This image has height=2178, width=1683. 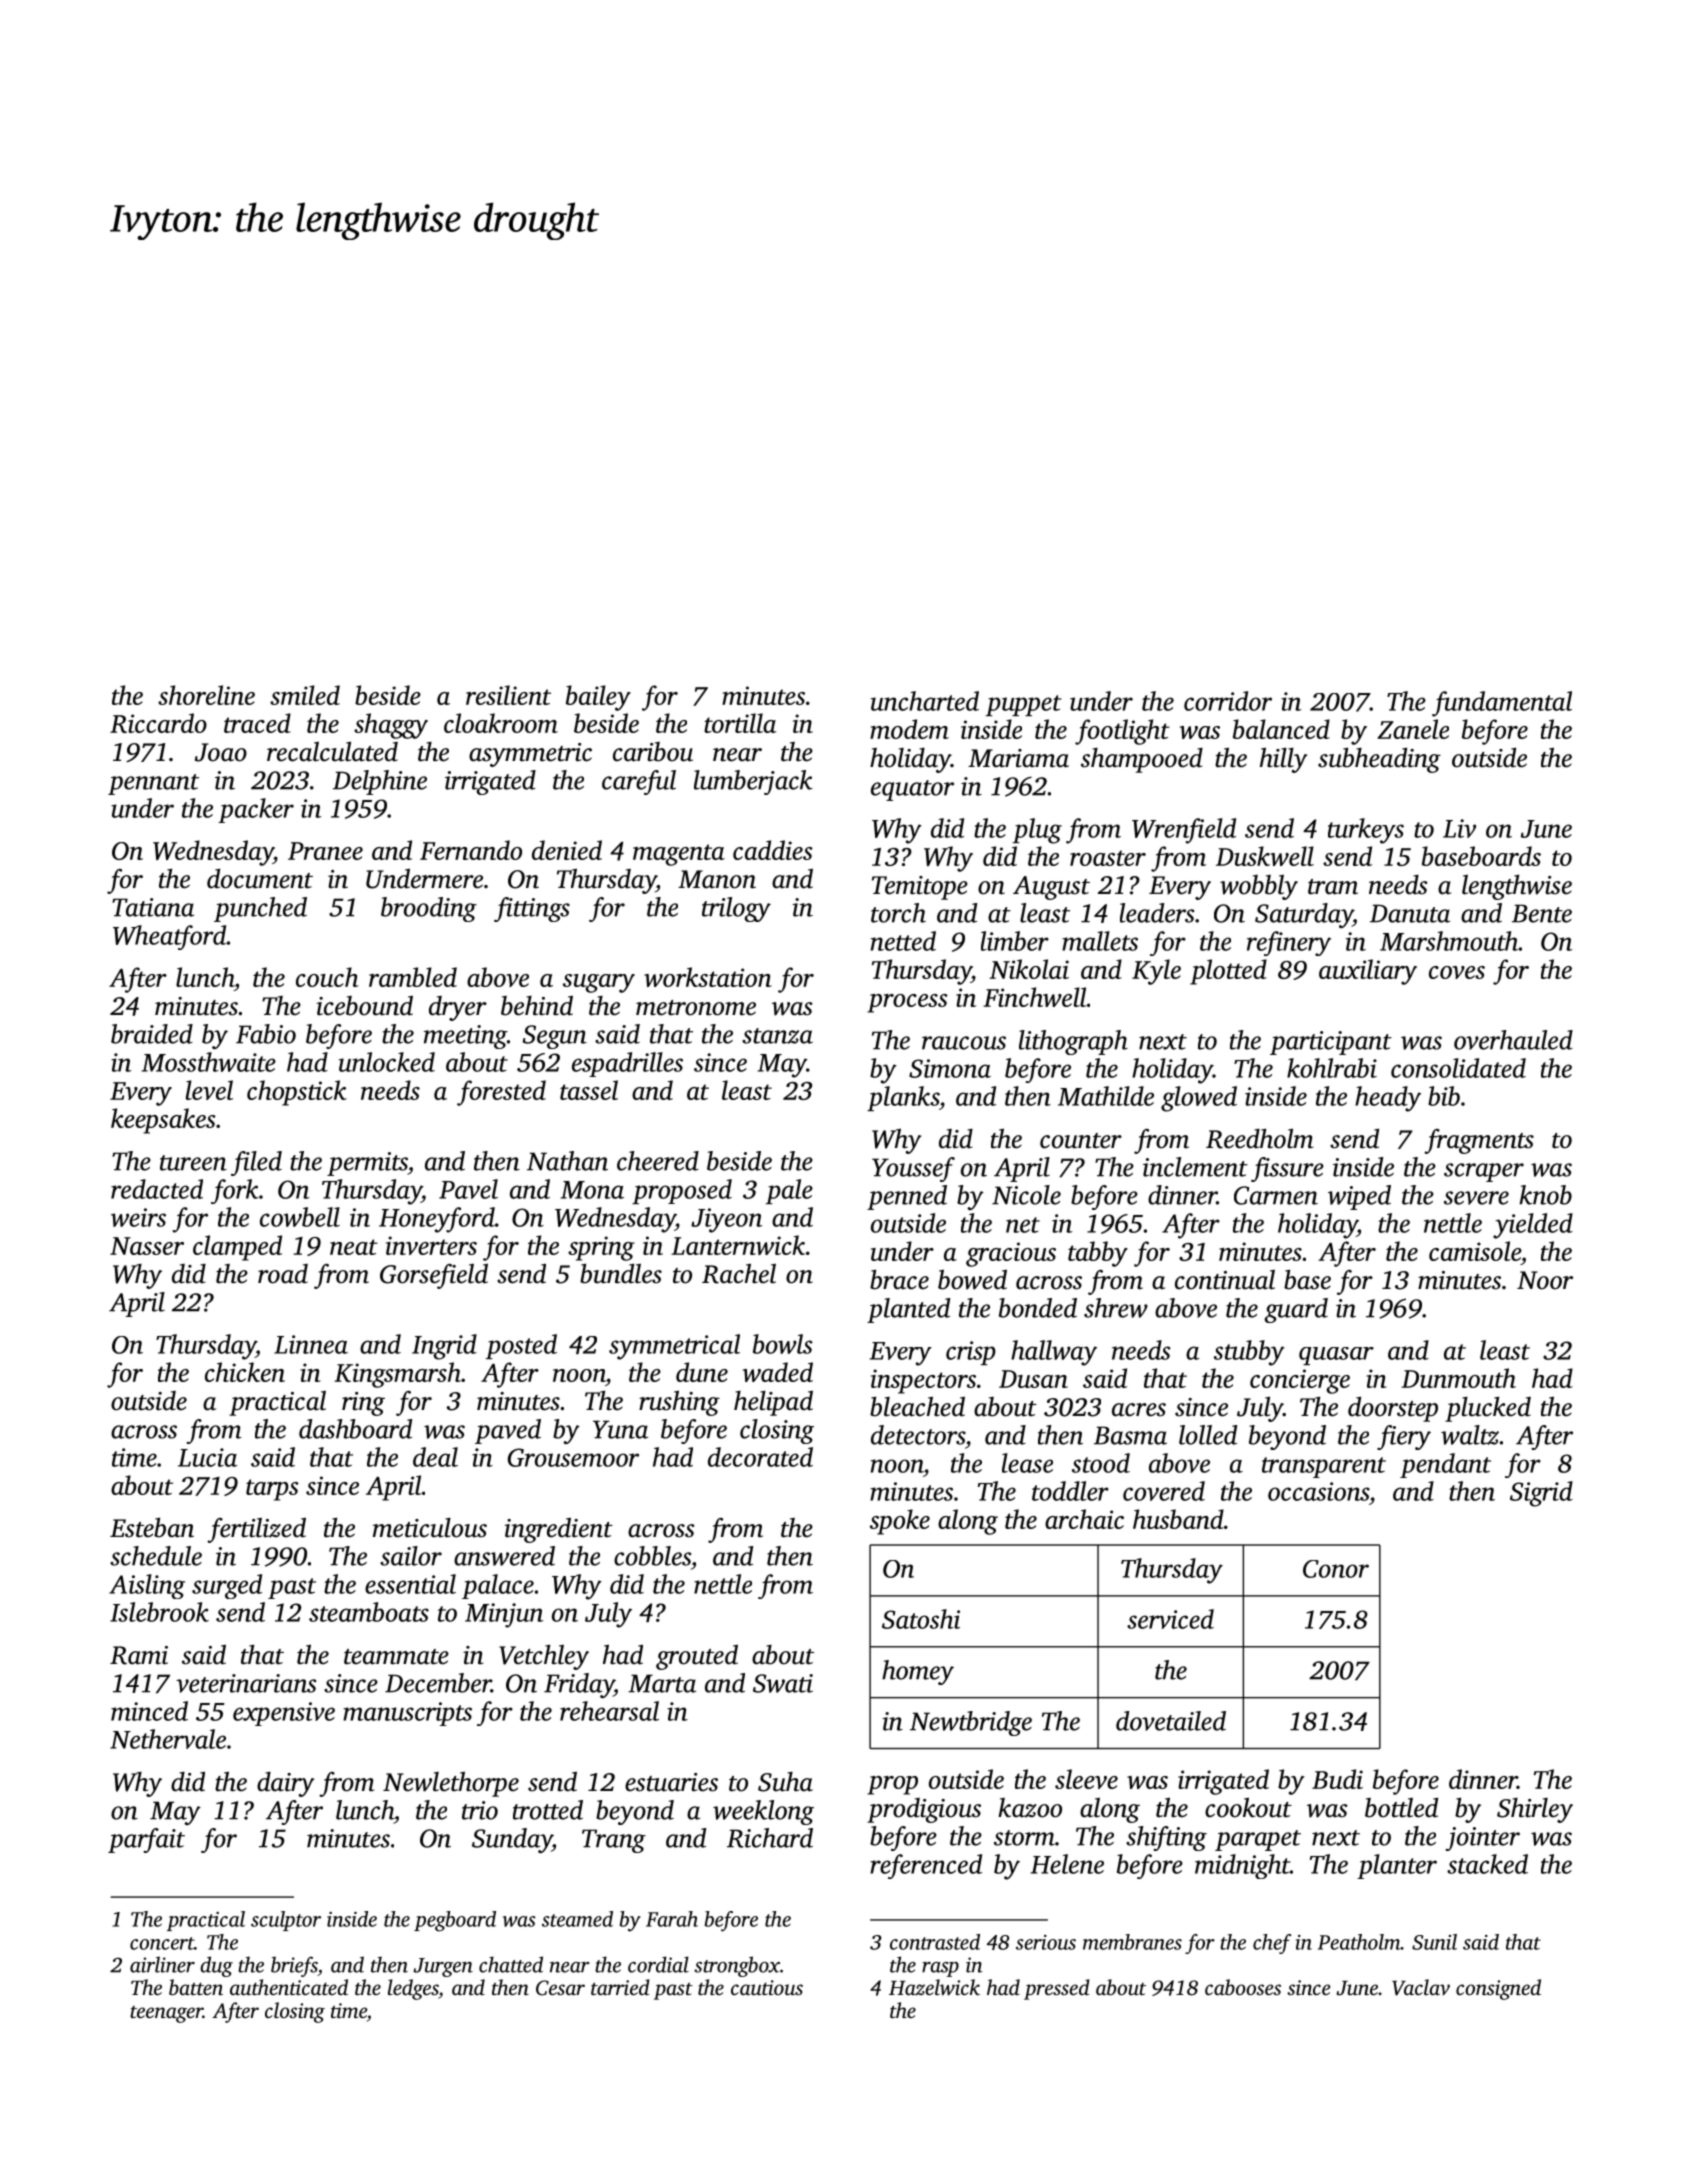 I want to click on pressed, so click(x=1057, y=1989).
